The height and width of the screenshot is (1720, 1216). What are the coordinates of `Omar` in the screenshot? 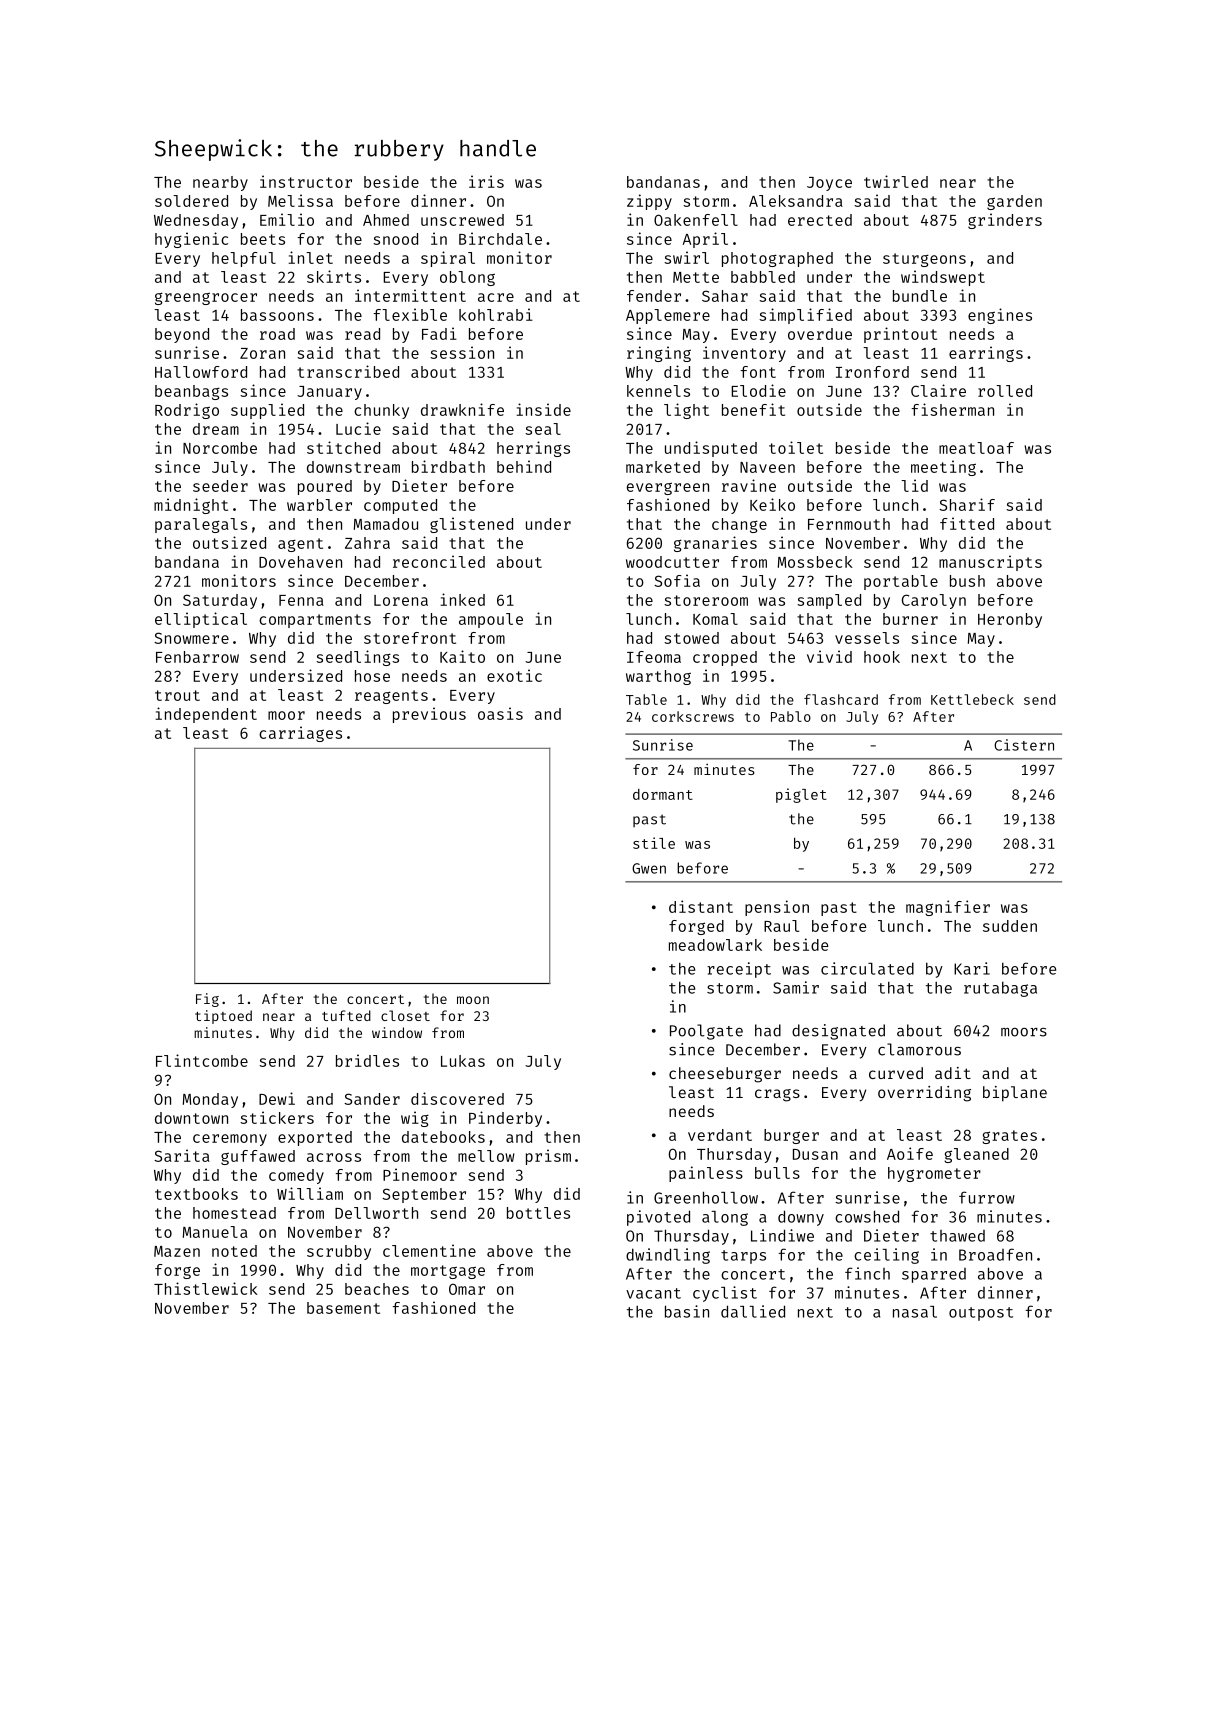 It's located at (467, 1289).
